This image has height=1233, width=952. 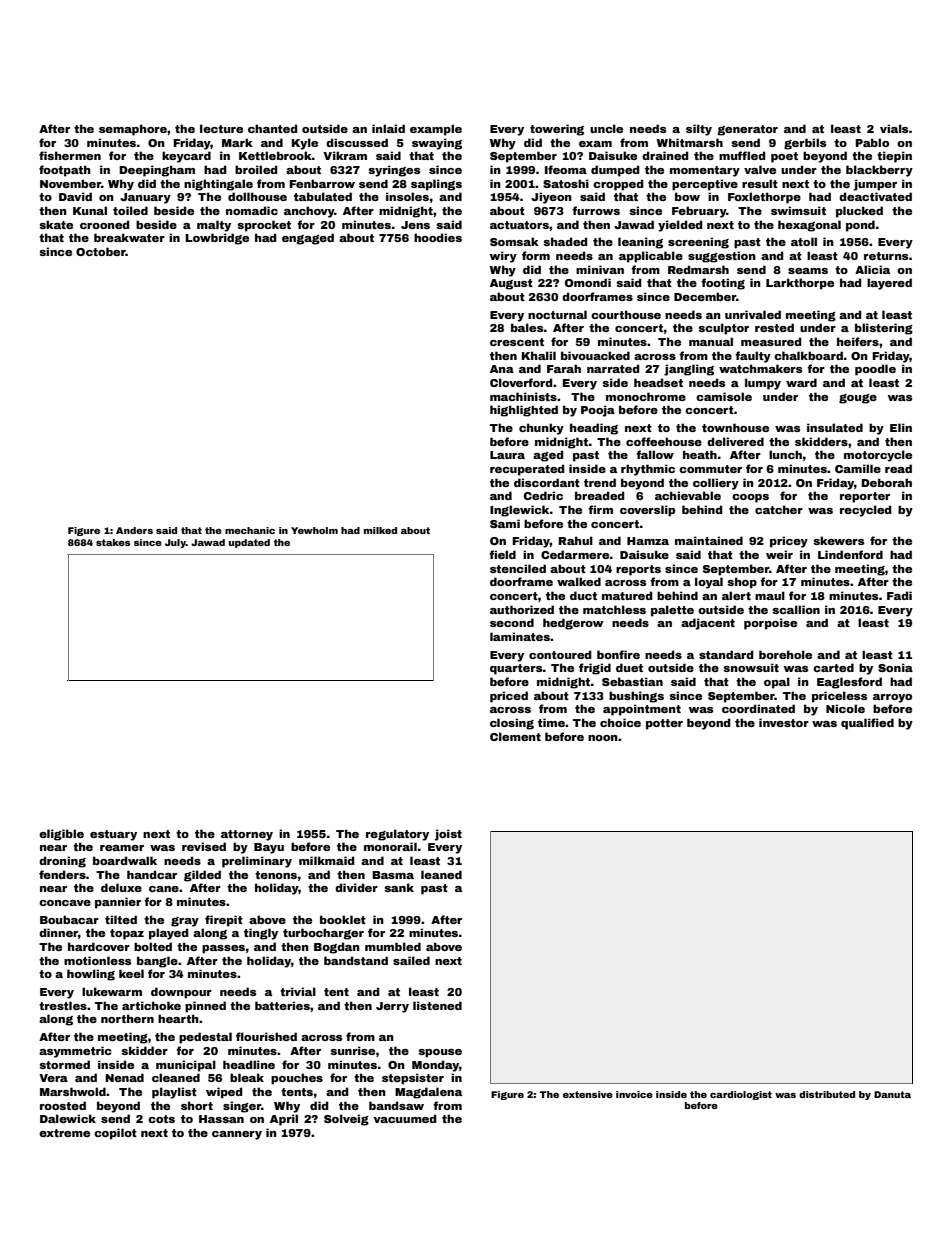 What do you see at coordinates (250, 530) in the image?
I see `mechanic` at bounding box center [250, 530].
